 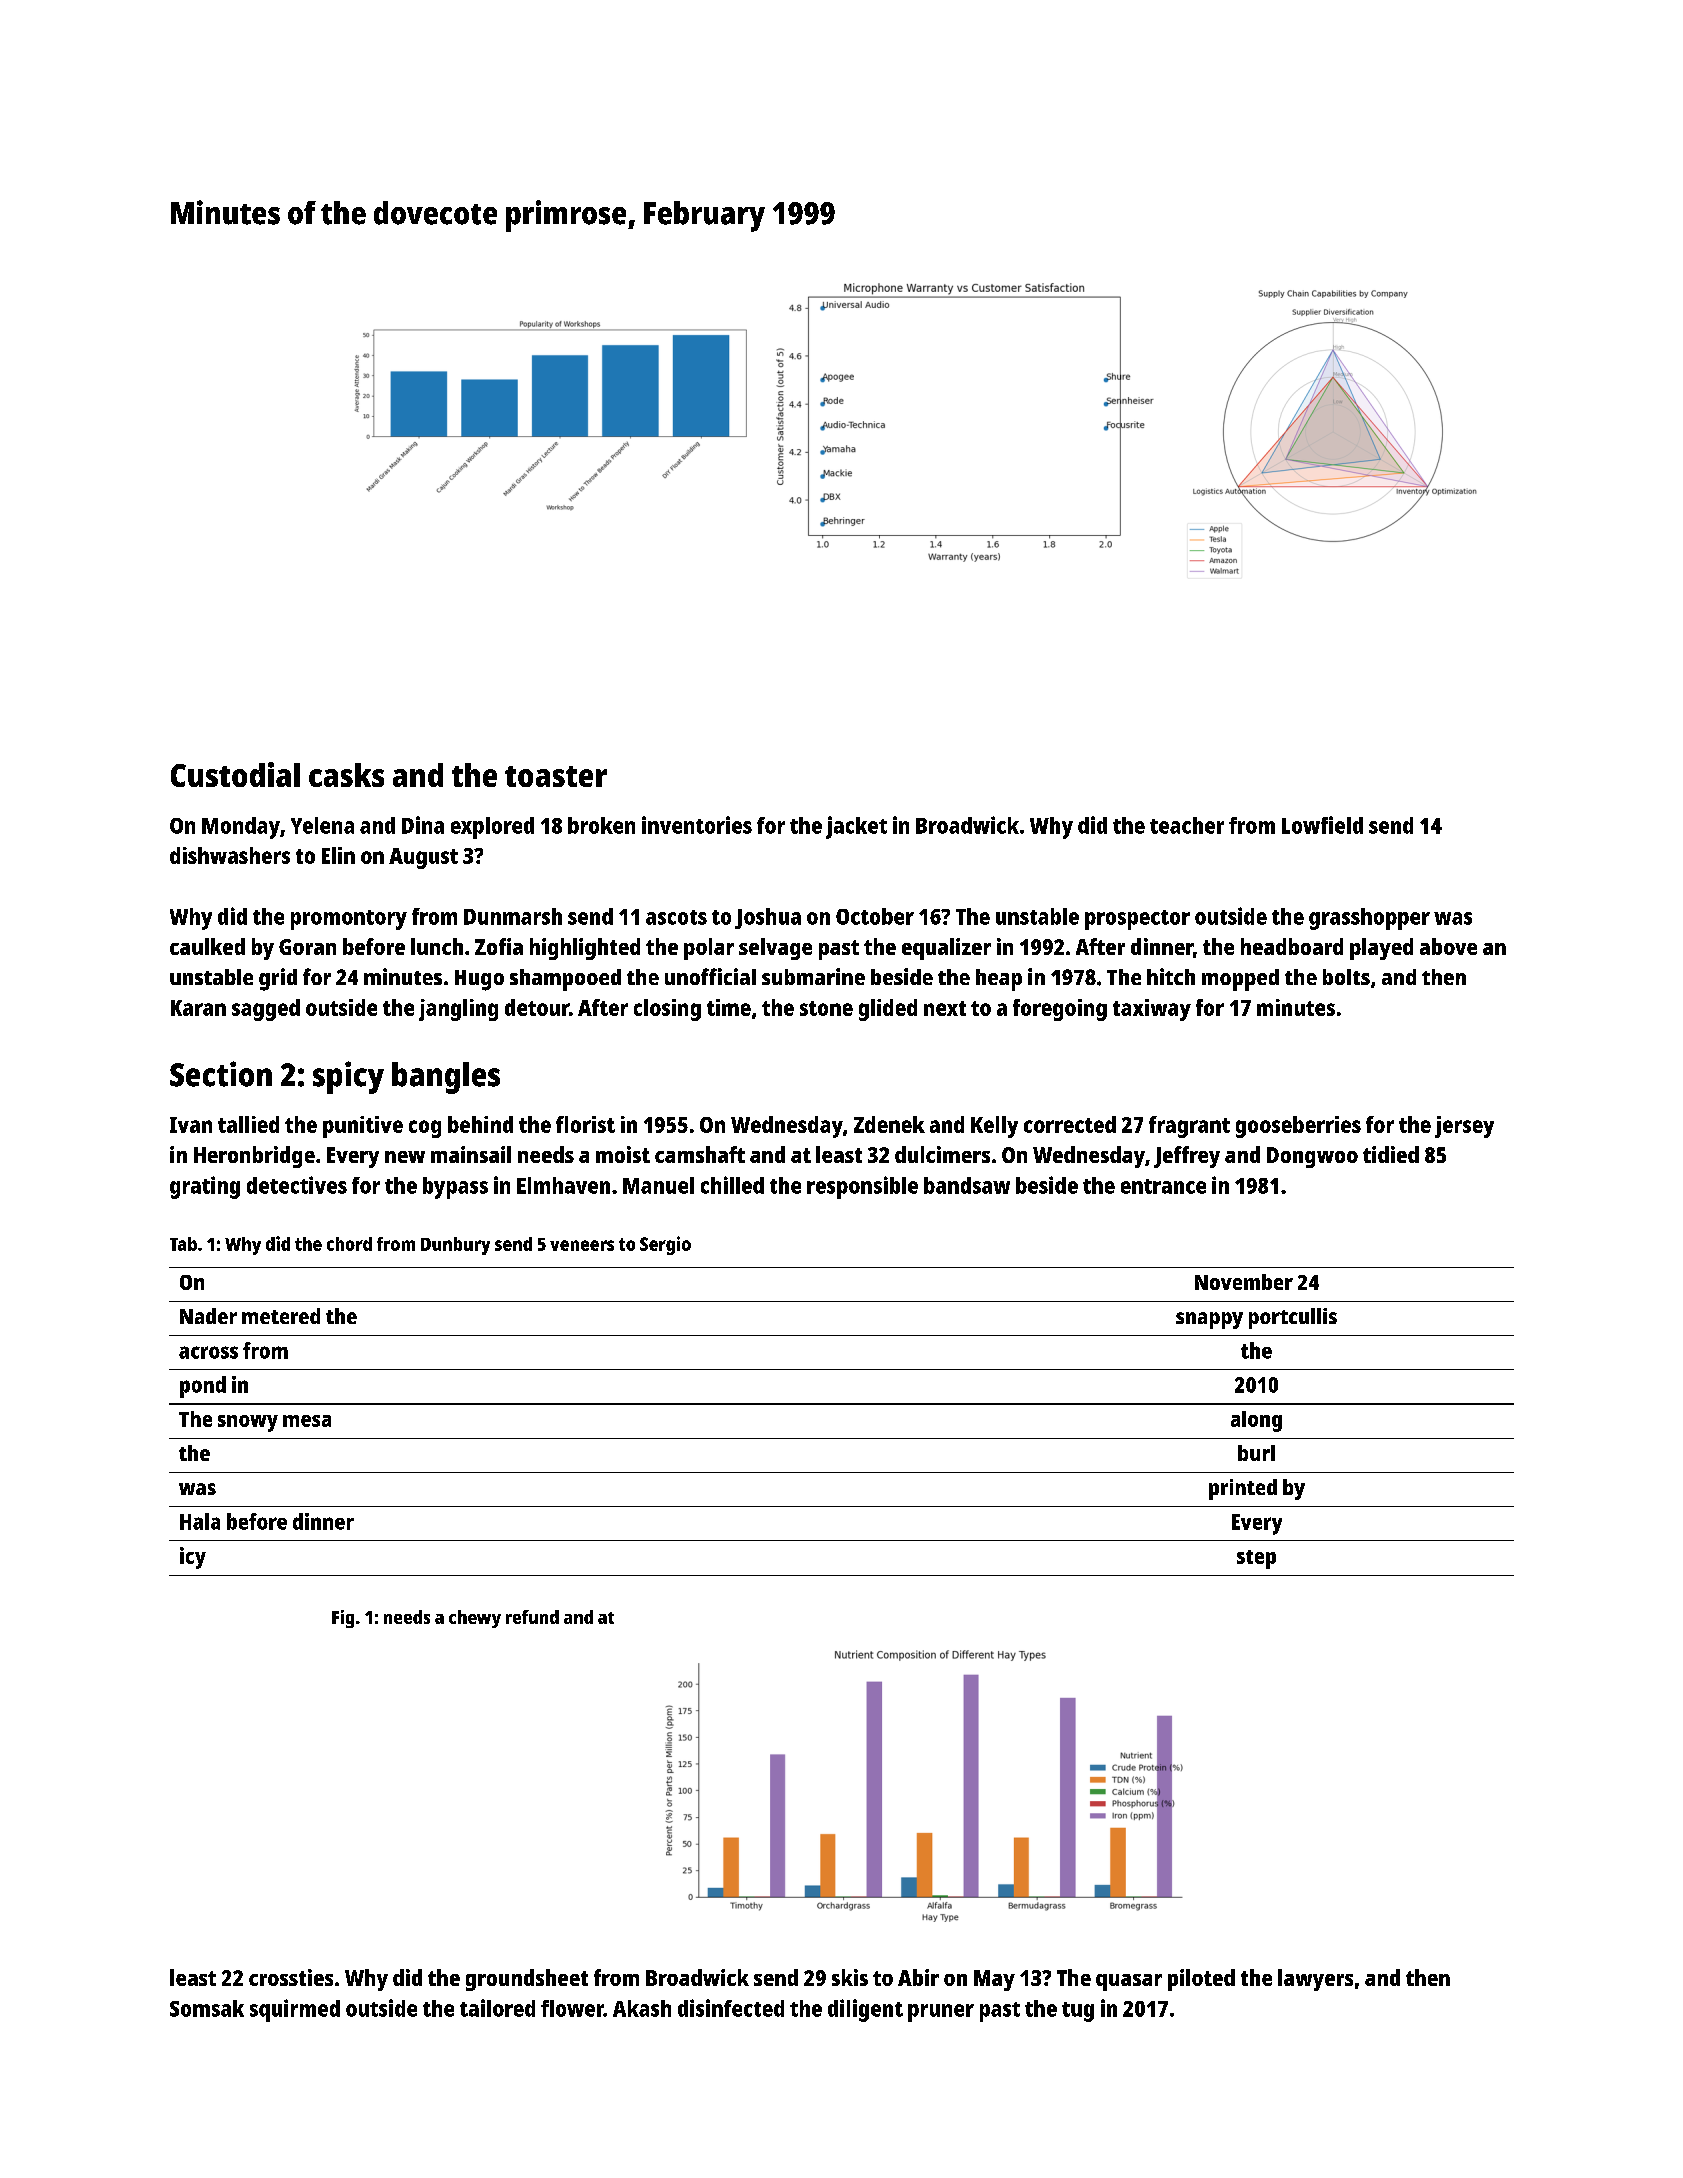 I want to click on dishwashers, so click(x=230, y=855).
